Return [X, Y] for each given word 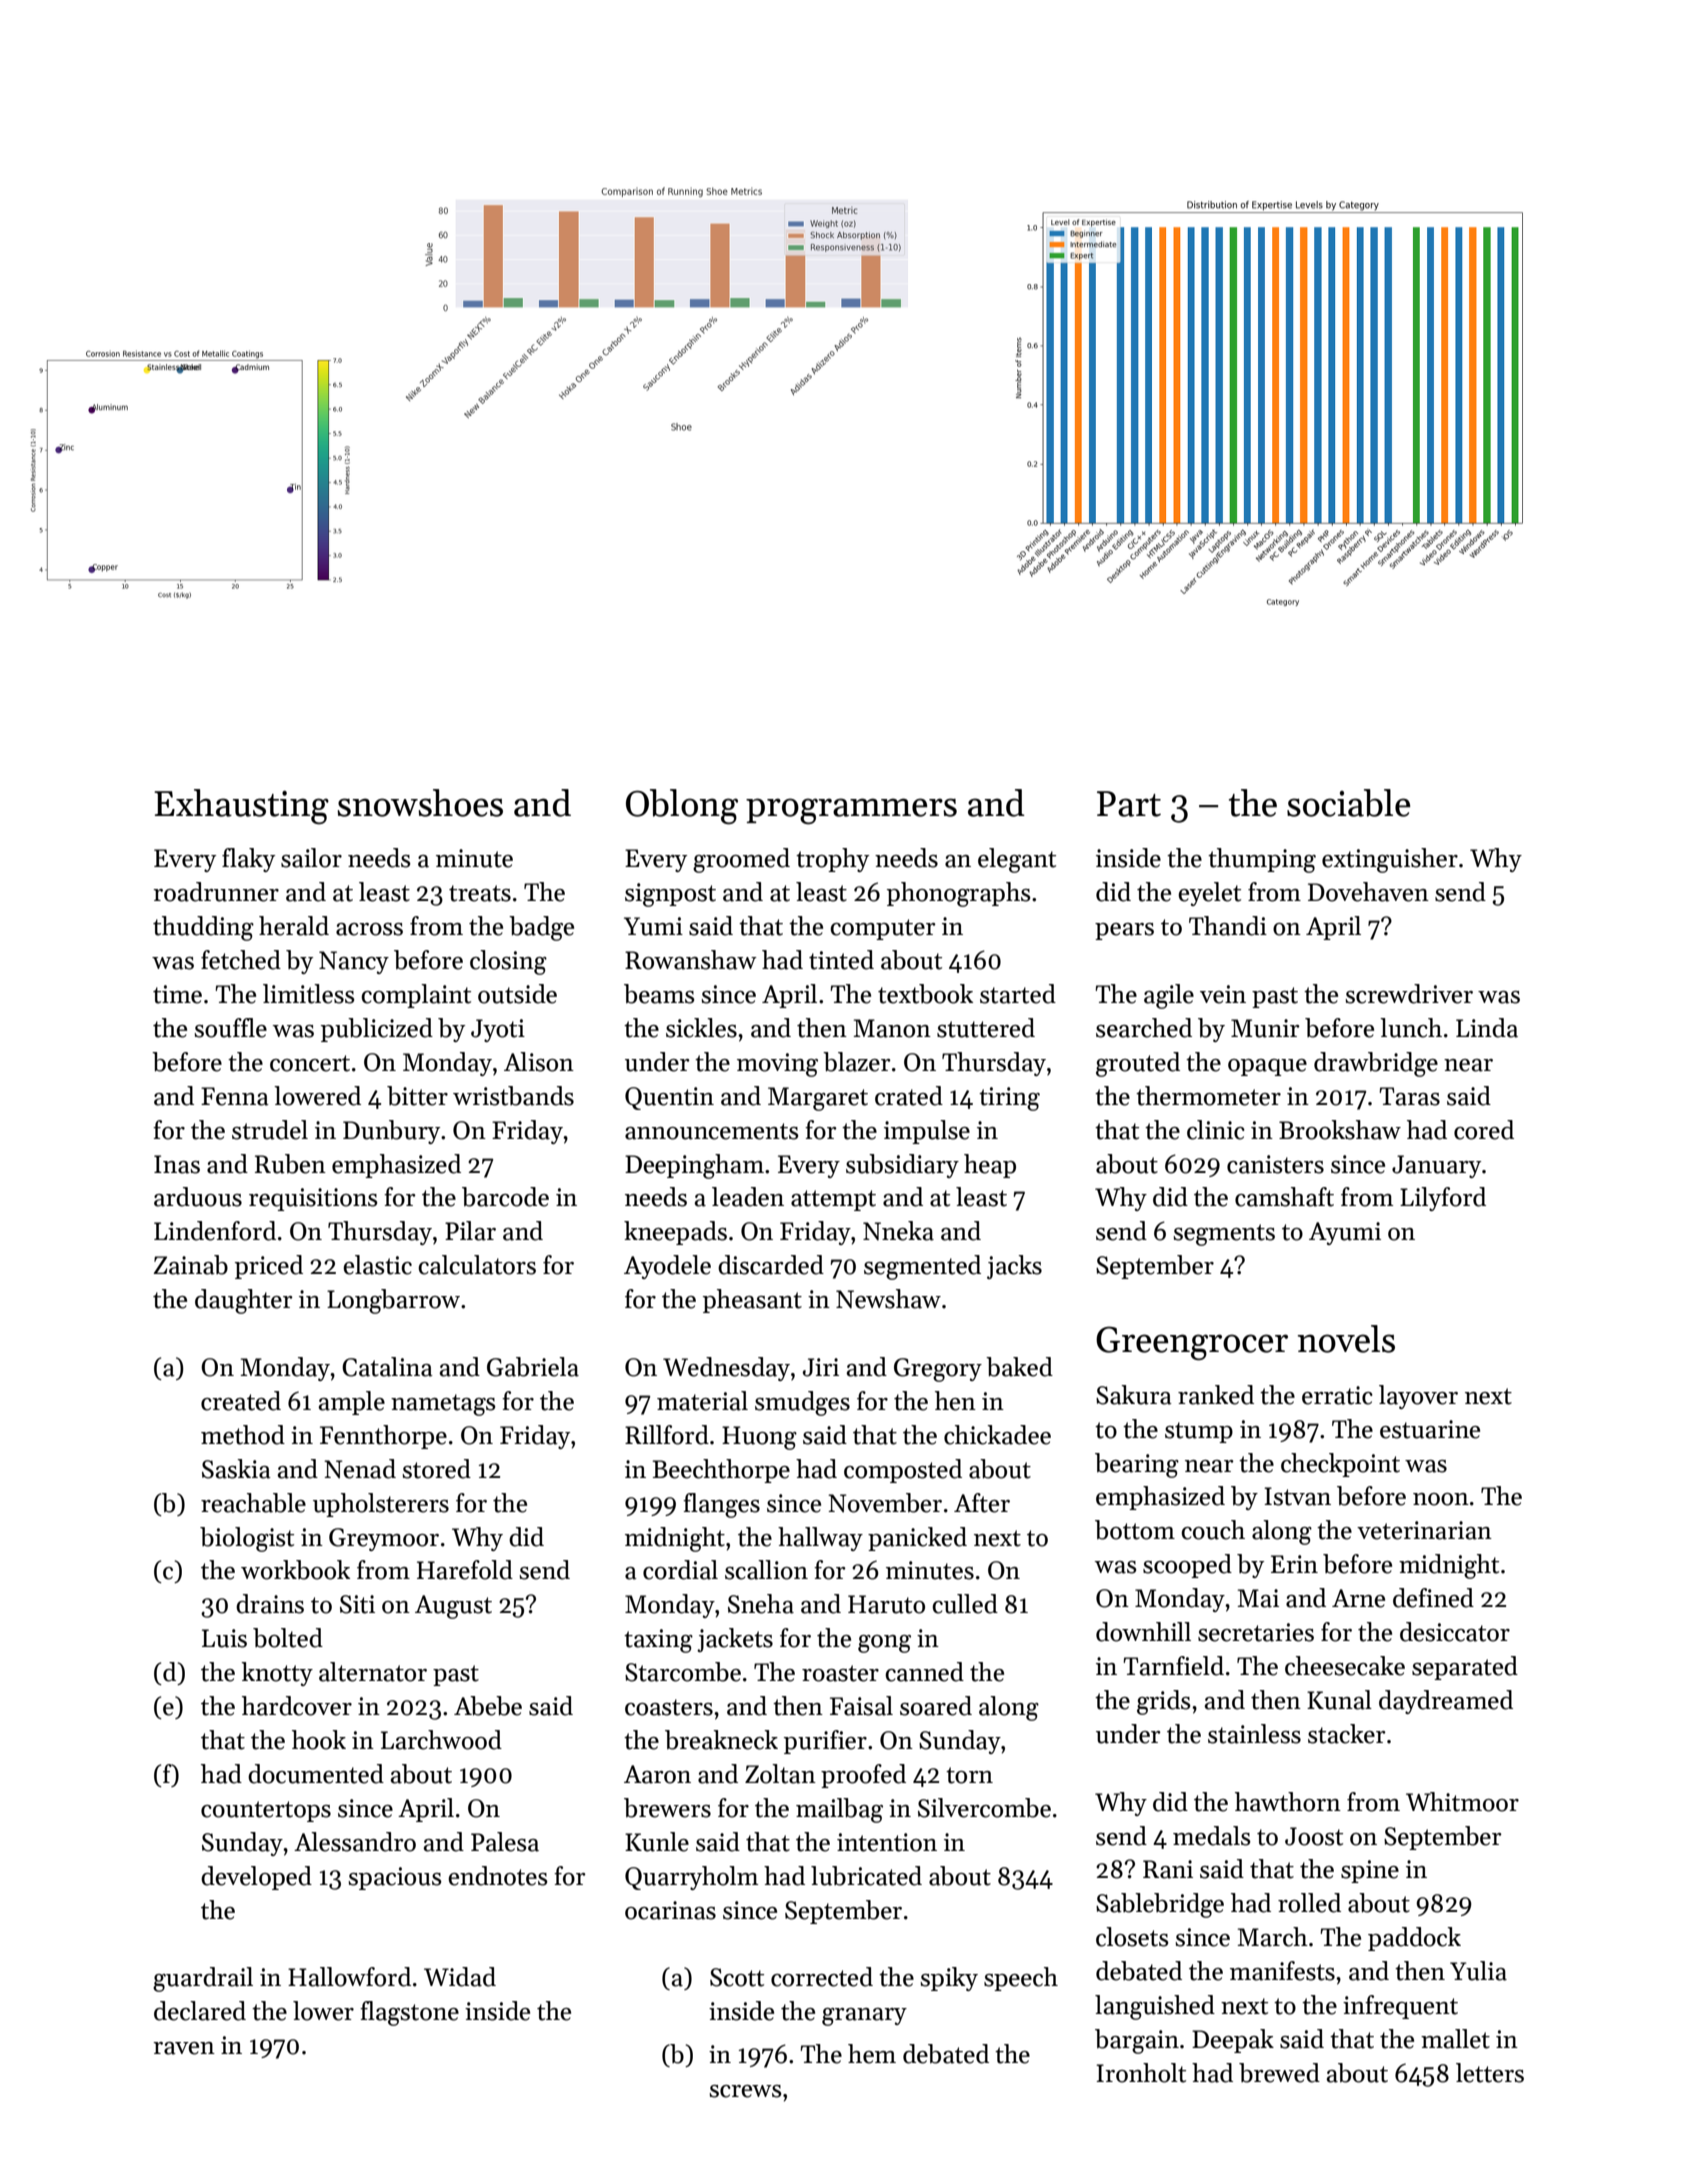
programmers [851, 811]
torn [969, 1775]
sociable [1348, 803]
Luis [224, 1638]
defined [1433, 1598]
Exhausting [241, 806]
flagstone [409, 2013]
